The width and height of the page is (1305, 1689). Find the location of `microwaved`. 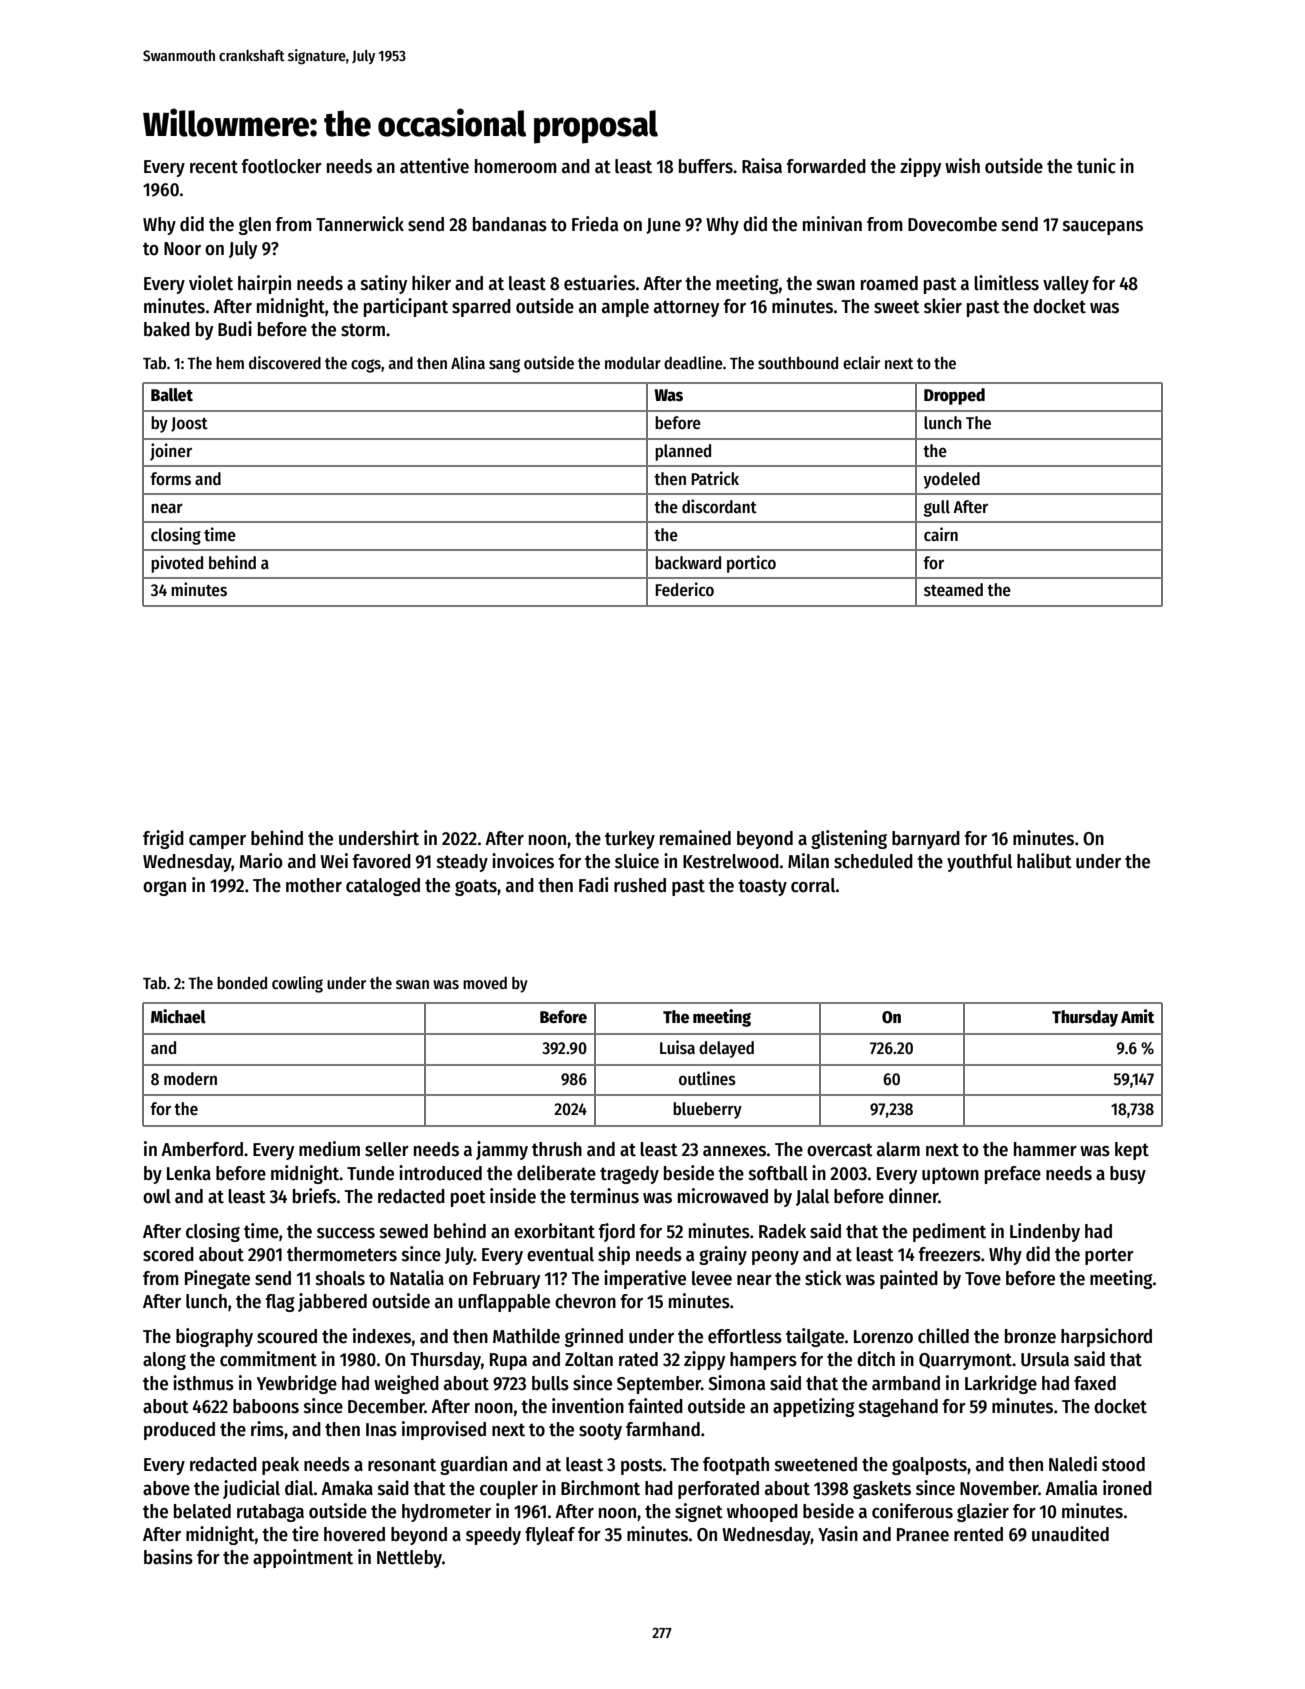

microwaved is located at coordinates (723, 1196).
